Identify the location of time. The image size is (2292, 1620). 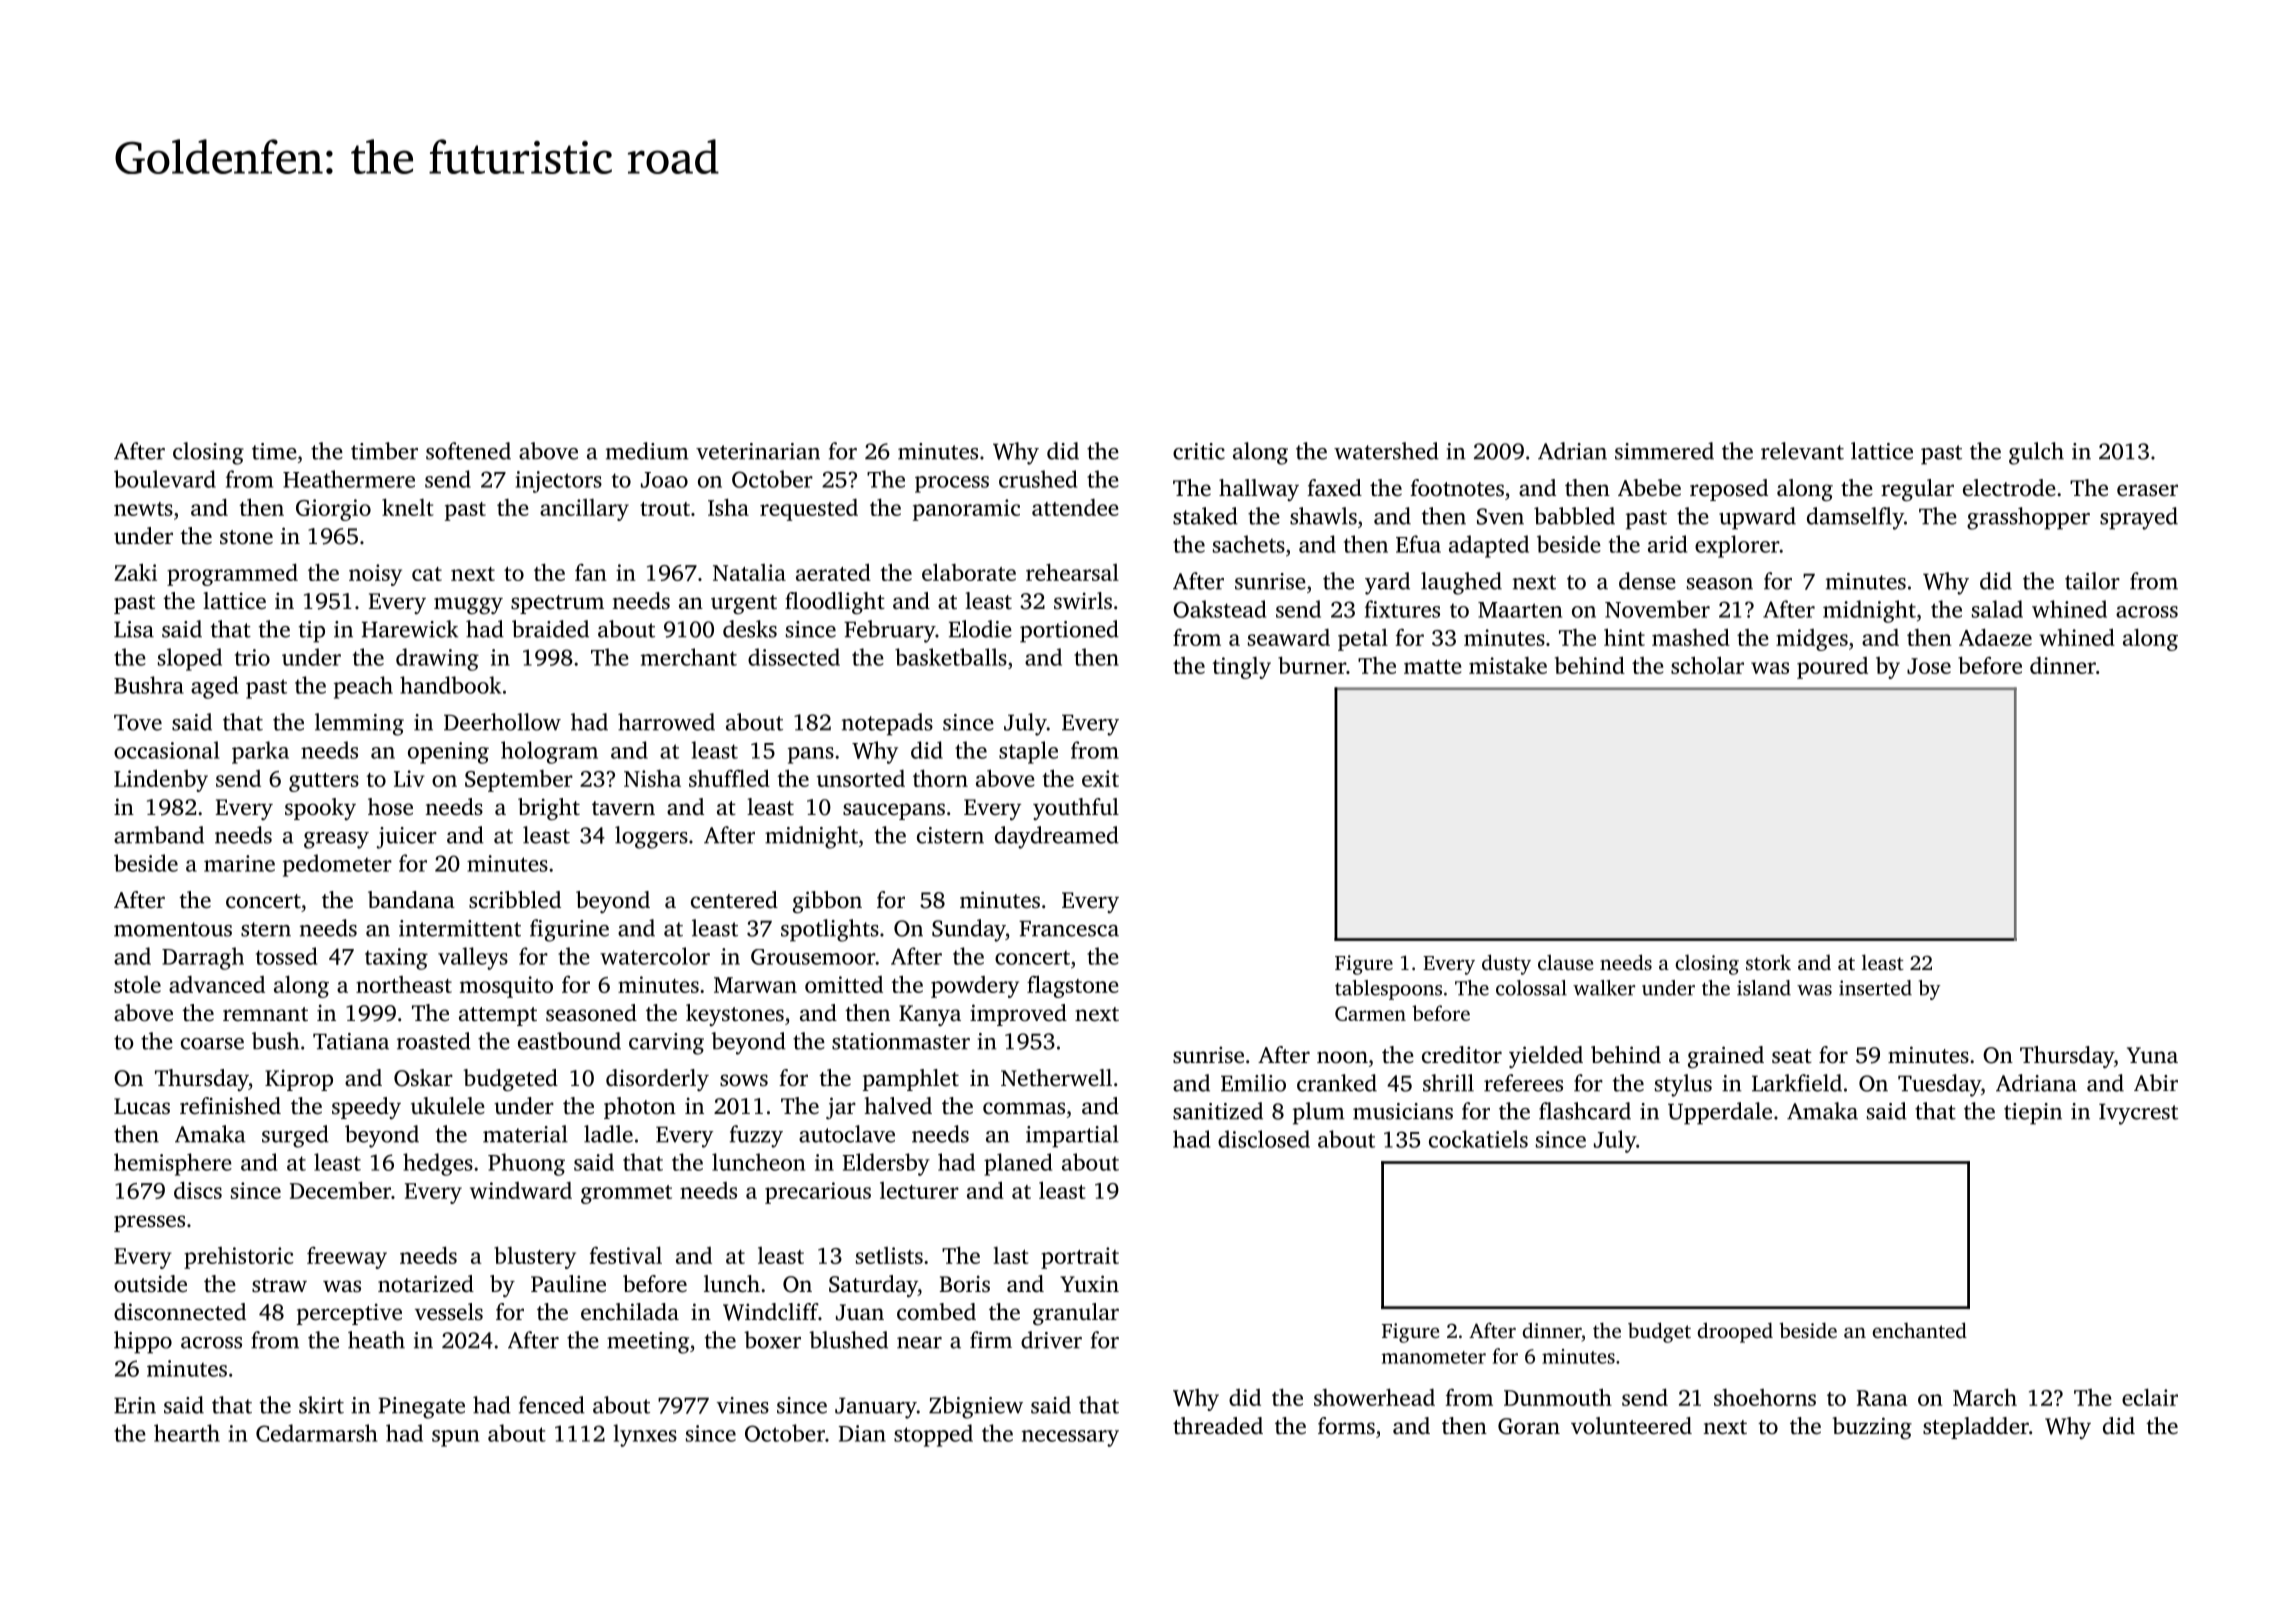
(274, 451).
